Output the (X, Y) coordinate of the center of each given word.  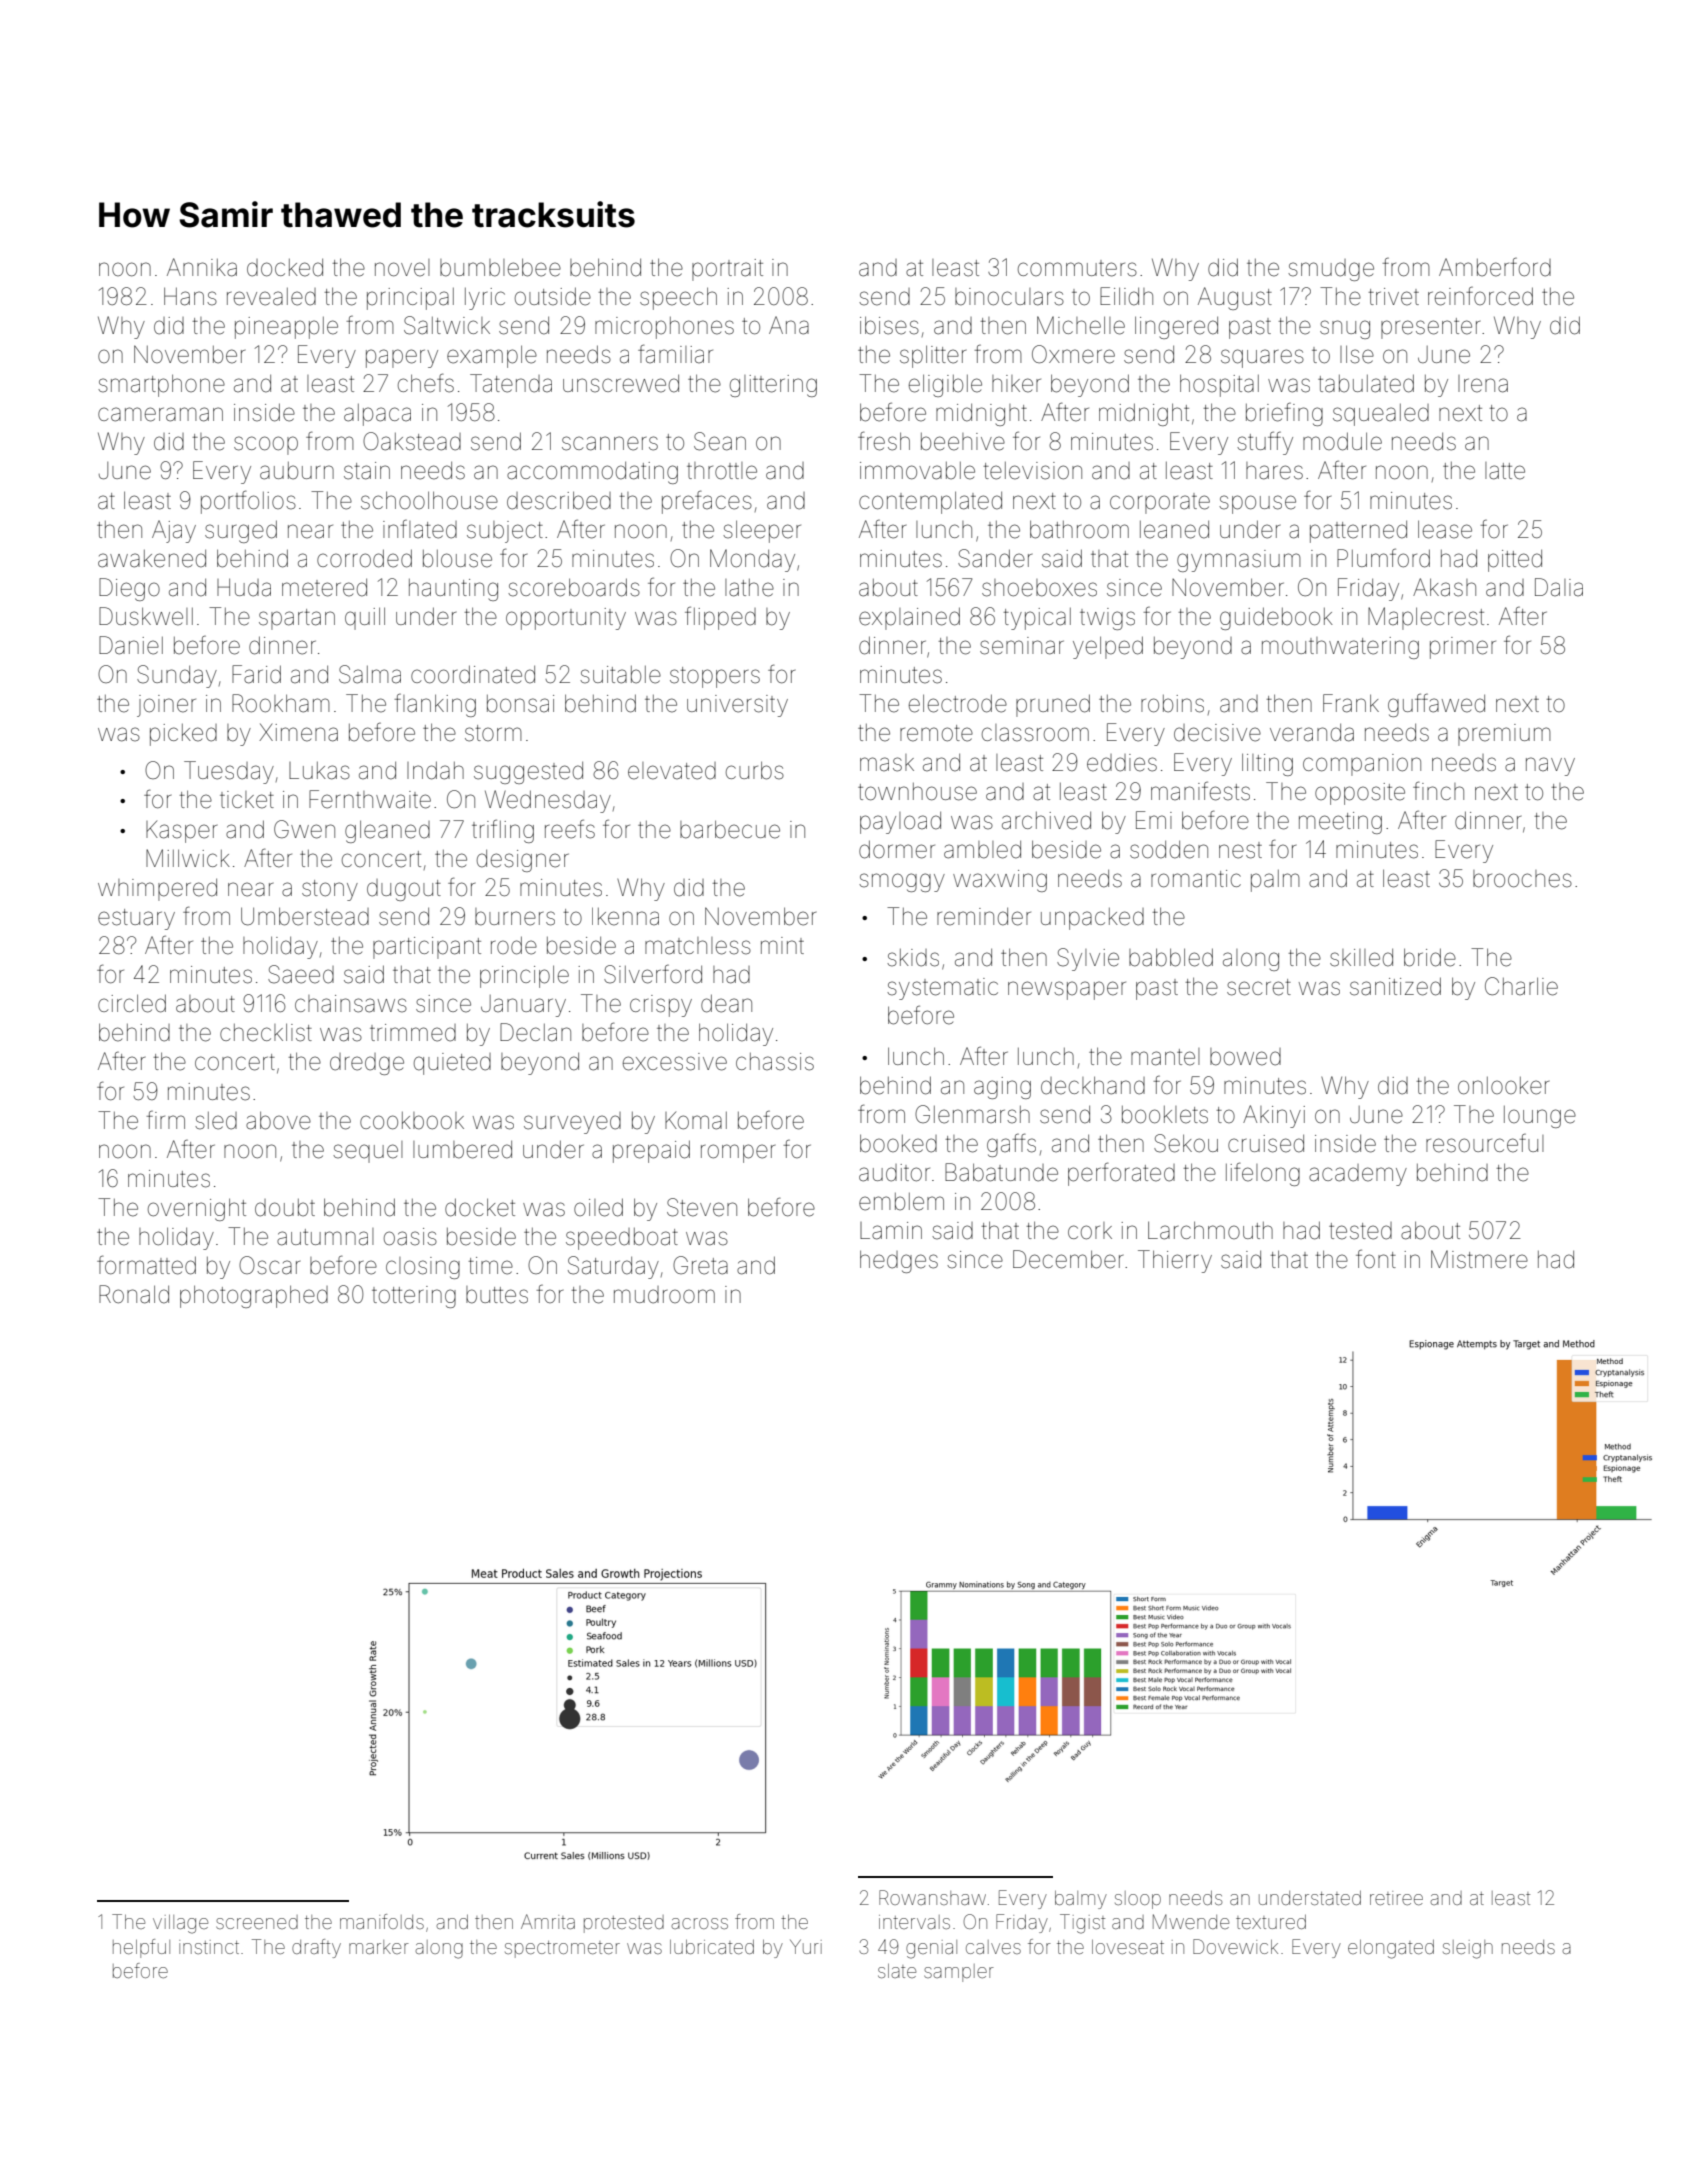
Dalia (1559, 587)
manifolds (382, 1921)
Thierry (1175, 1261)
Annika (202, 267)
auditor (894, 1173)
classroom (1035, 733)
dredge (367, 1064)
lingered (1176, 327)
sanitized (1395, 986)
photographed (254, 1296)
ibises (889, 325)
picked (183, 735)
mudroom (664, 1295)
